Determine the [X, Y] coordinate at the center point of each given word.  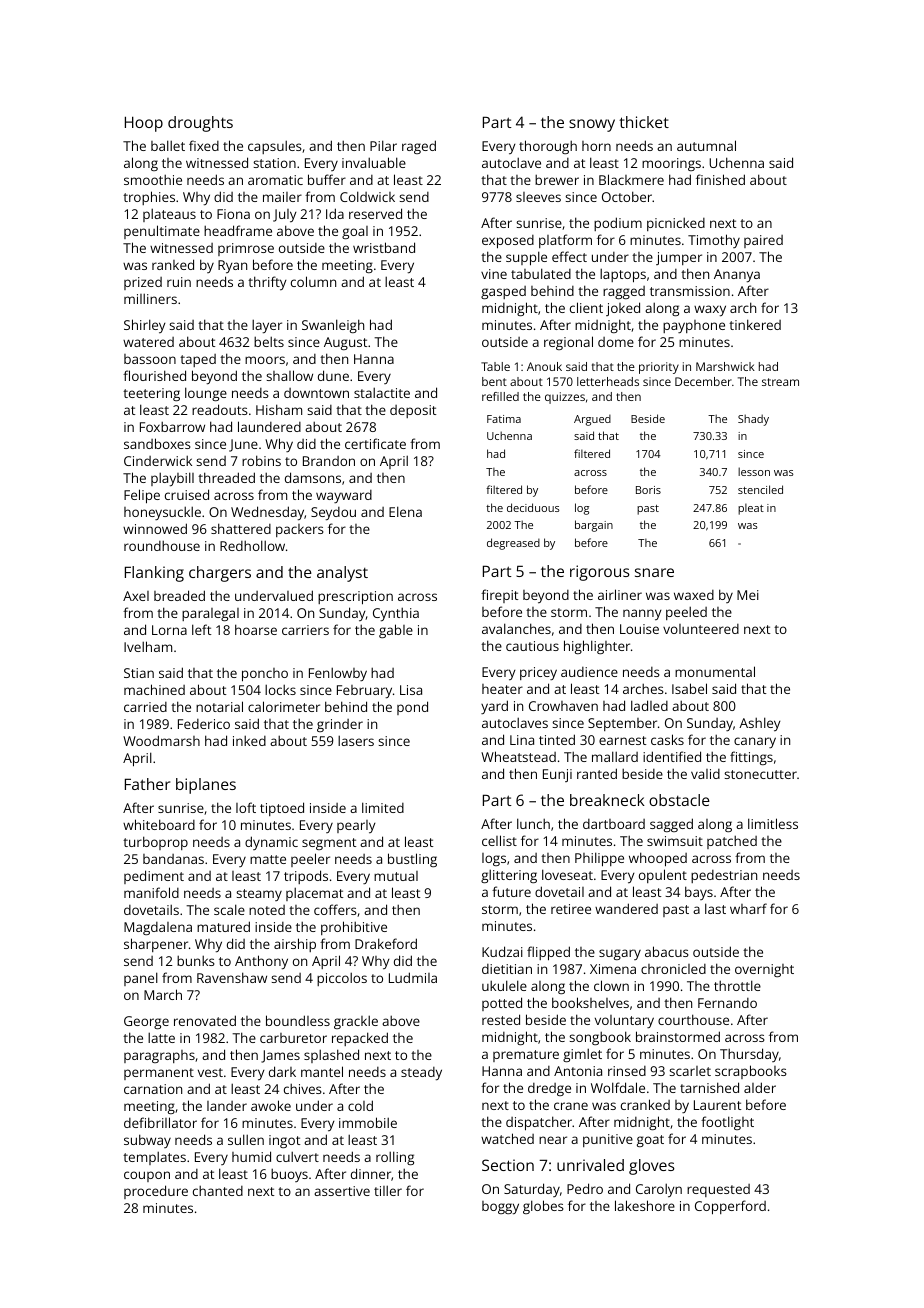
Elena [405, 511]
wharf [748, 908]
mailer [282, 197]
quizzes [565, 398]
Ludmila [413, 977]
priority [659, 368]
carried [145, 707]
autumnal [706, 145]
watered [148, 342]
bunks [196, 960]
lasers [356, 740]
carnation [153, 1089]
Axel [136, 596]
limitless [773, 823]
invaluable [374, 162]
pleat [751, 509]
